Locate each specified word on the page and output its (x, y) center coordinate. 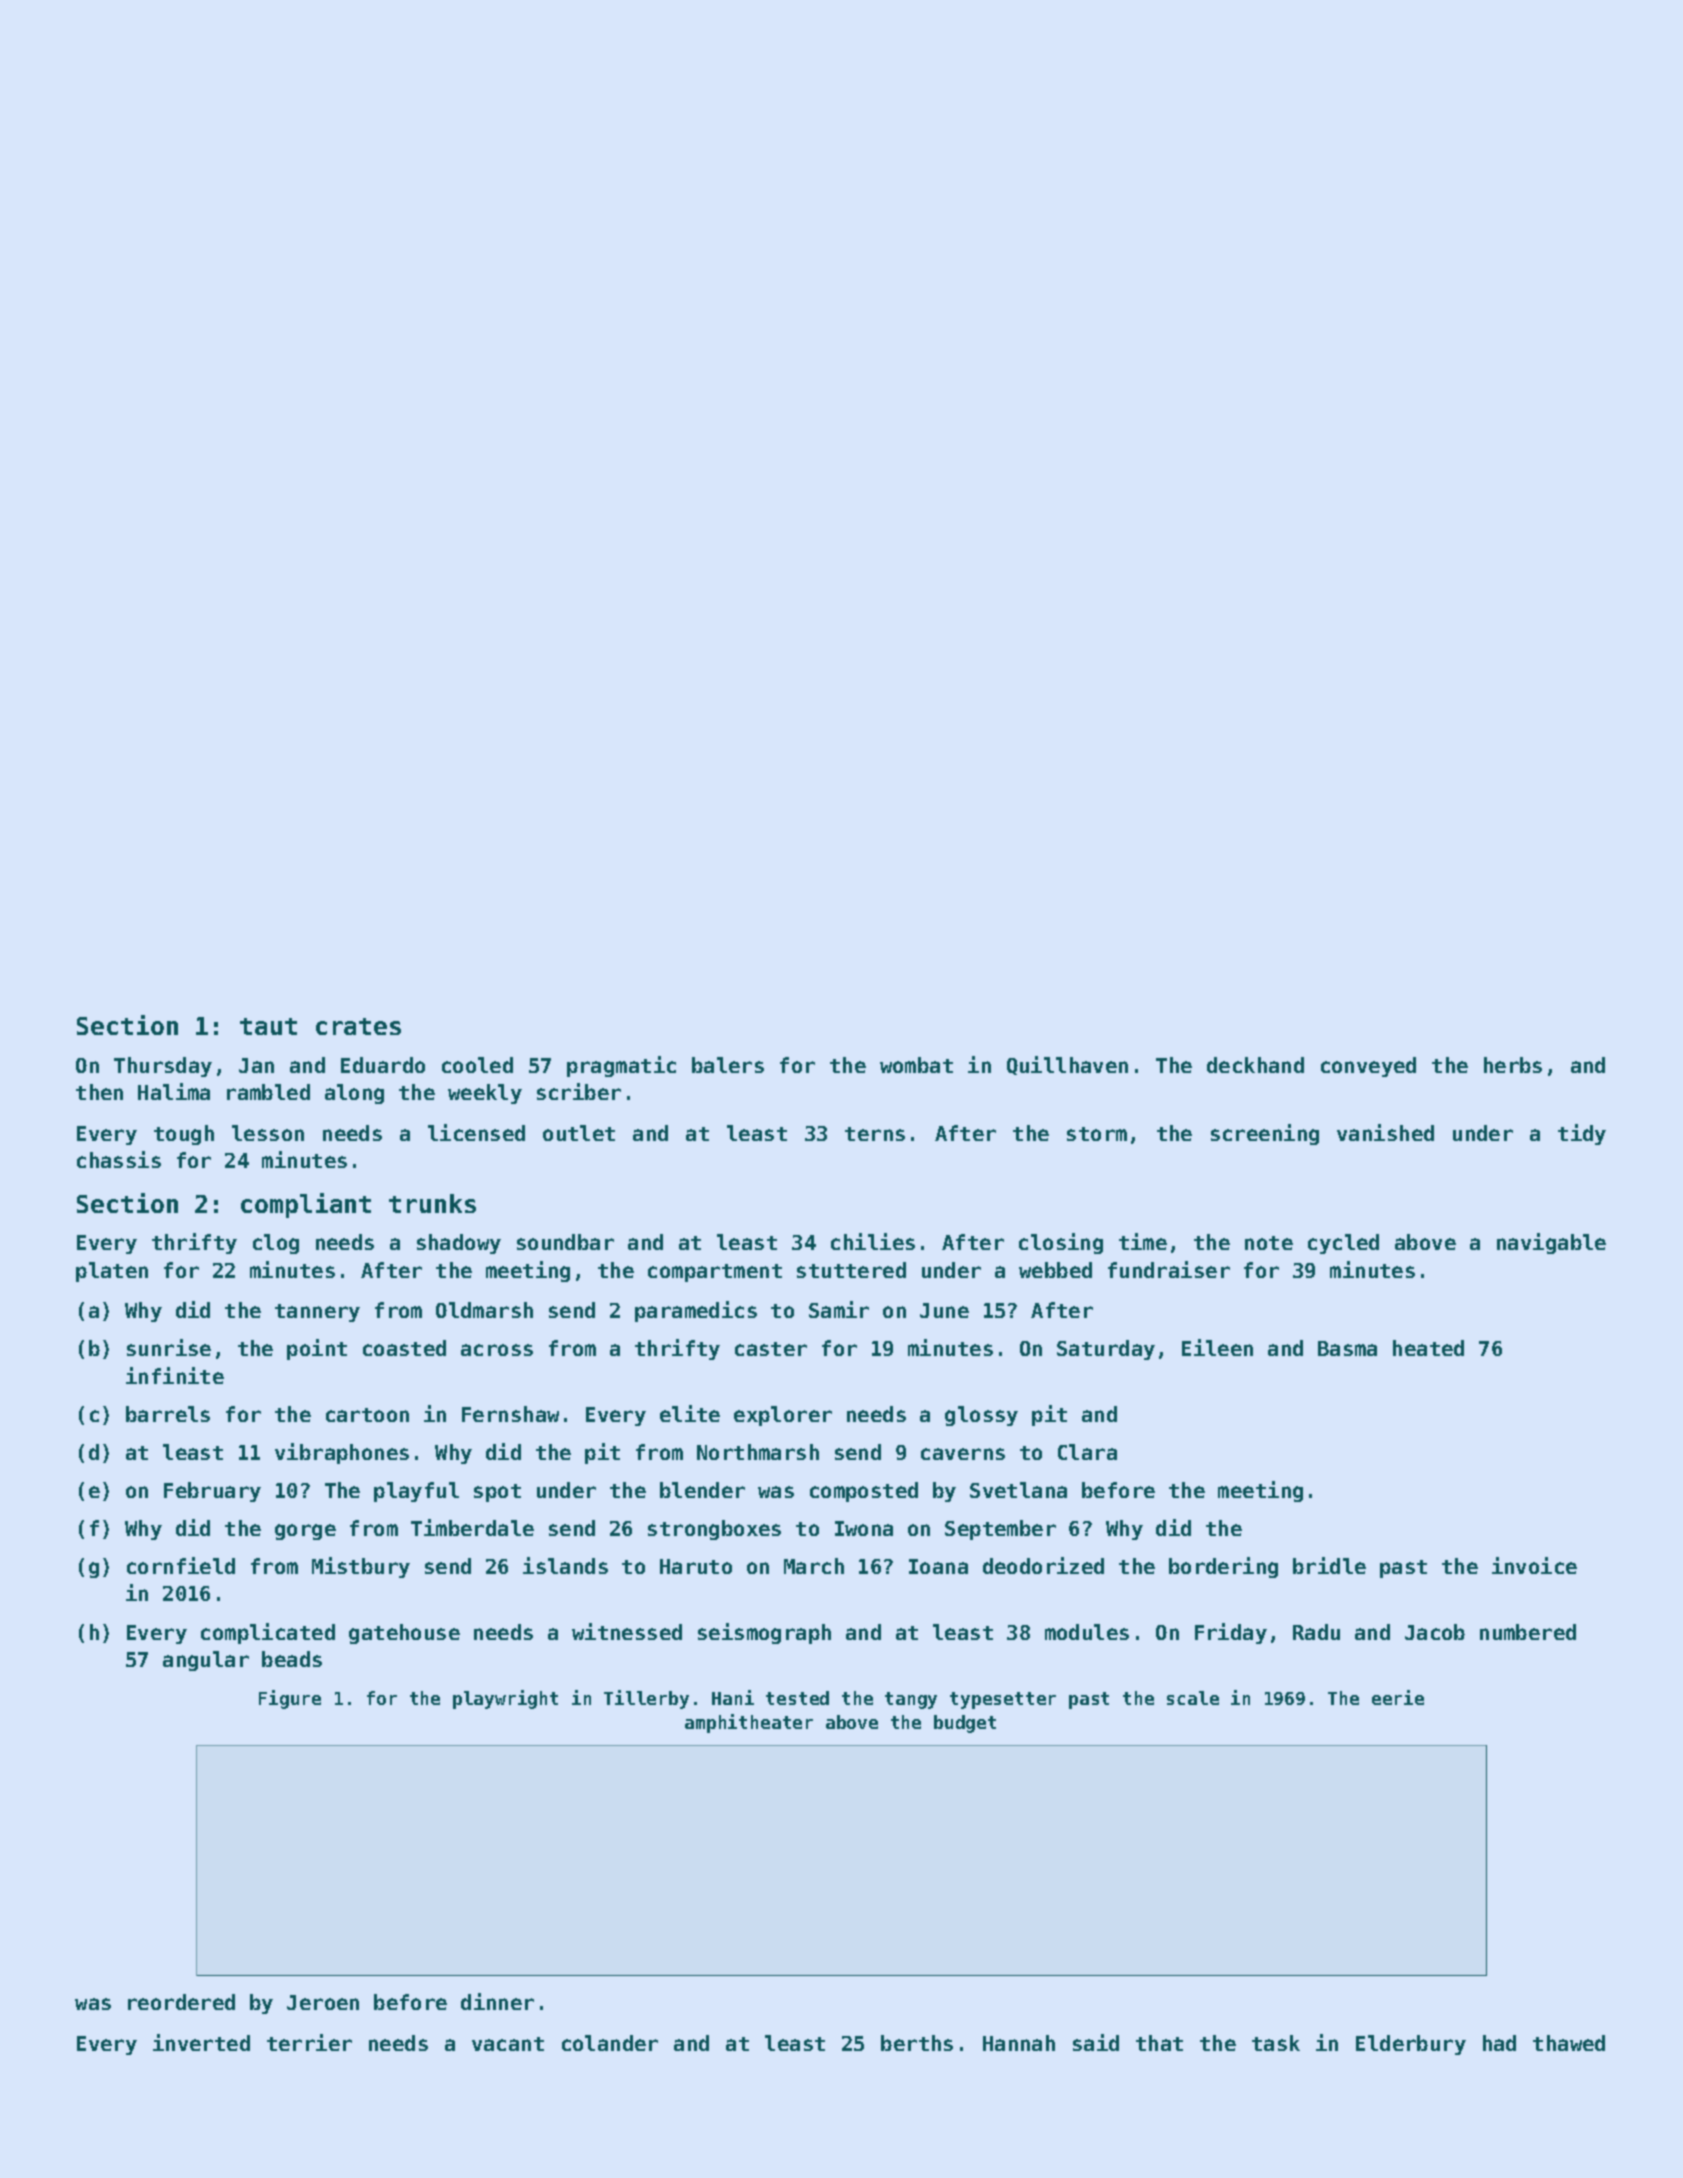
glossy (981, 1416)
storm (1097, 1134)
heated (1428, 1348)
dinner (497, 2001)
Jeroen (323, 2002)
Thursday (163, 1067)
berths (917, 2043)
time (1143, 1241)
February (212, 1492)
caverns (963, 1454)
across (497, 1350)
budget (965, 1724)
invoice (1534, 1565)
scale (1193, 1698)
